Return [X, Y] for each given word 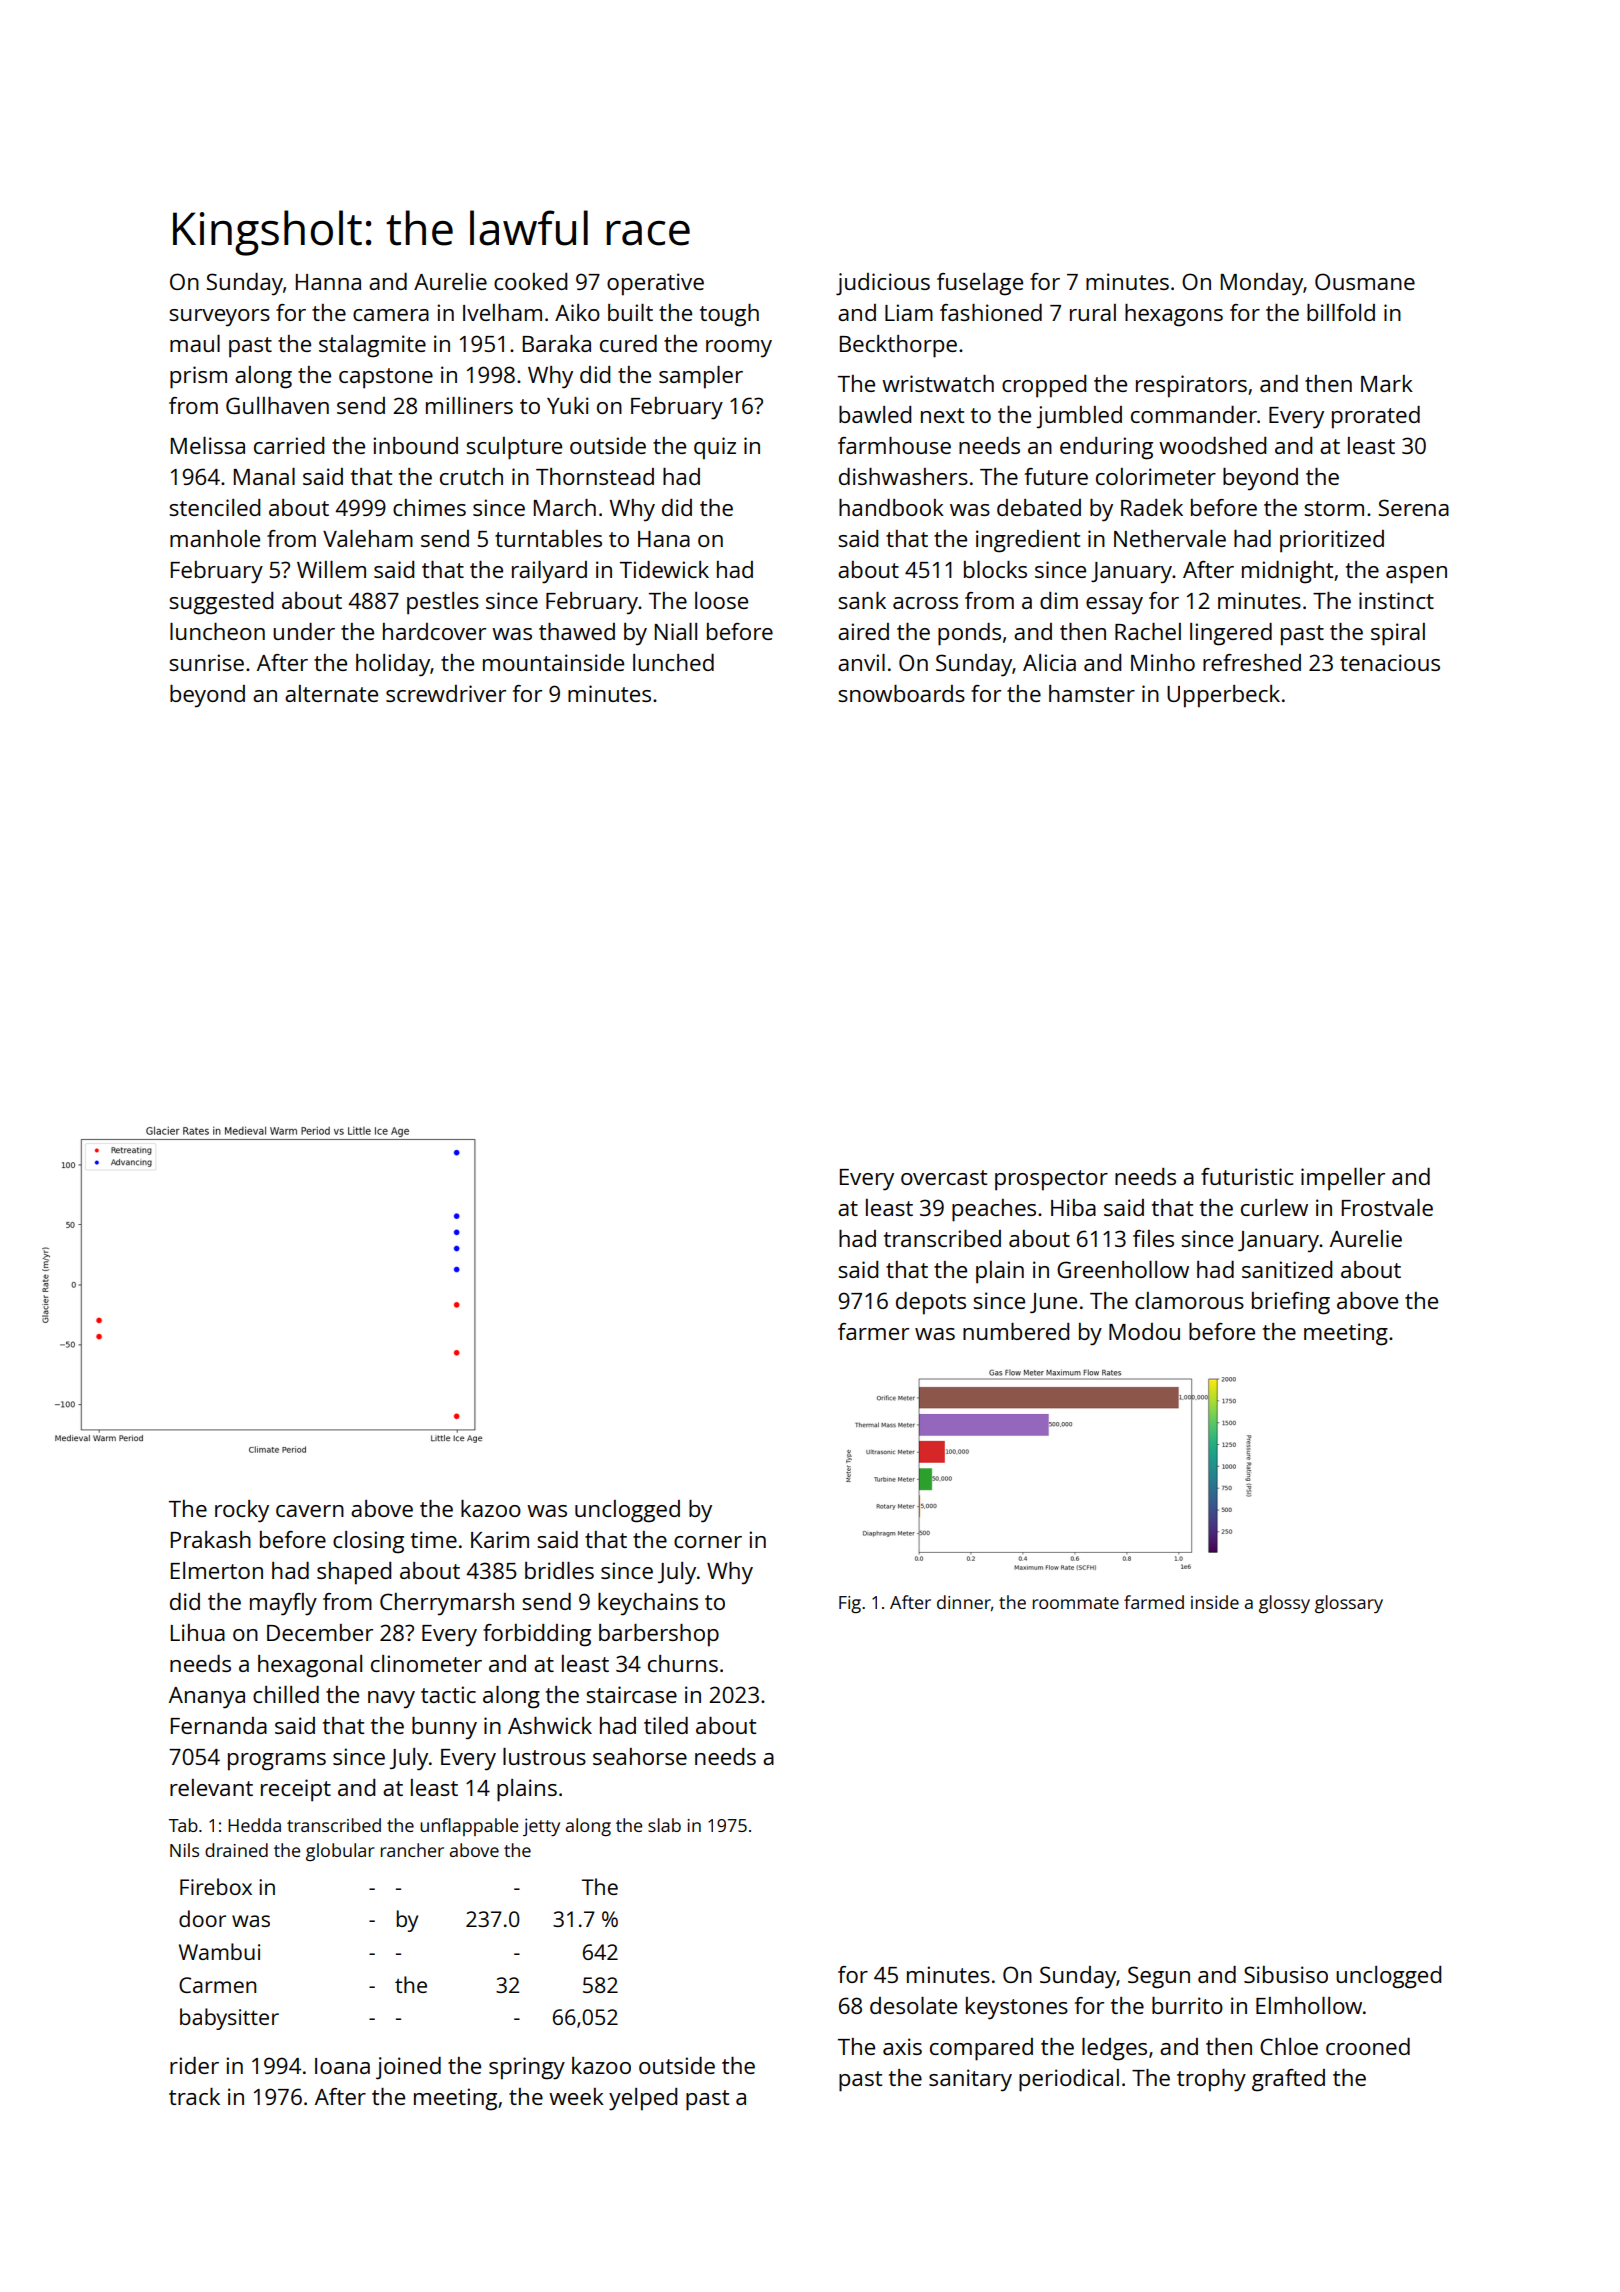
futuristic [1247, 1176]
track [194, 2096]
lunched [673, 662]
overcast [944, 1177]
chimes [429, 507]
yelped [643, 2099]
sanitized [1287, 1269]
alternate [331, 693]
